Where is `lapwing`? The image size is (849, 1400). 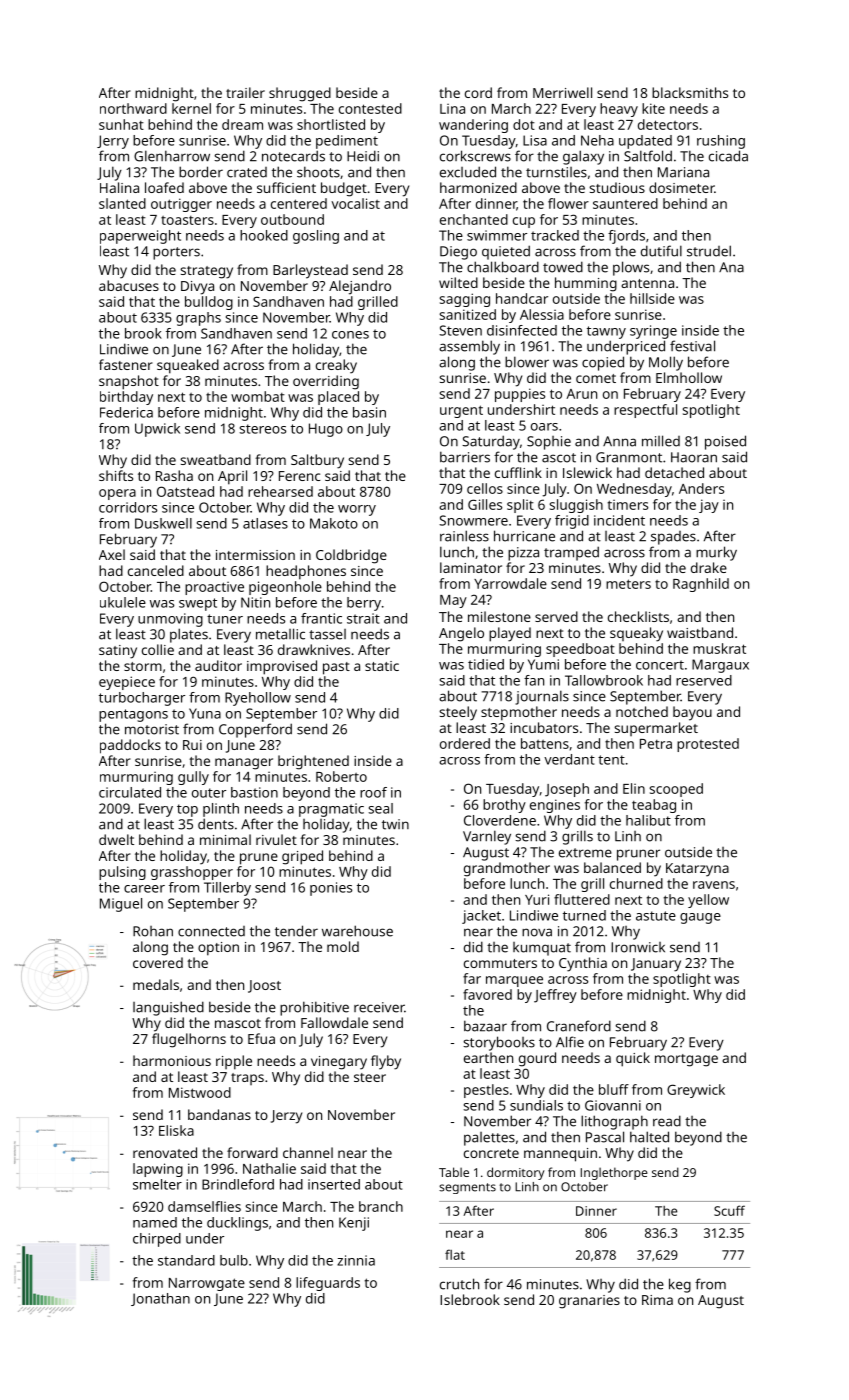 lapwing is located at coordinates (158, 1170).
